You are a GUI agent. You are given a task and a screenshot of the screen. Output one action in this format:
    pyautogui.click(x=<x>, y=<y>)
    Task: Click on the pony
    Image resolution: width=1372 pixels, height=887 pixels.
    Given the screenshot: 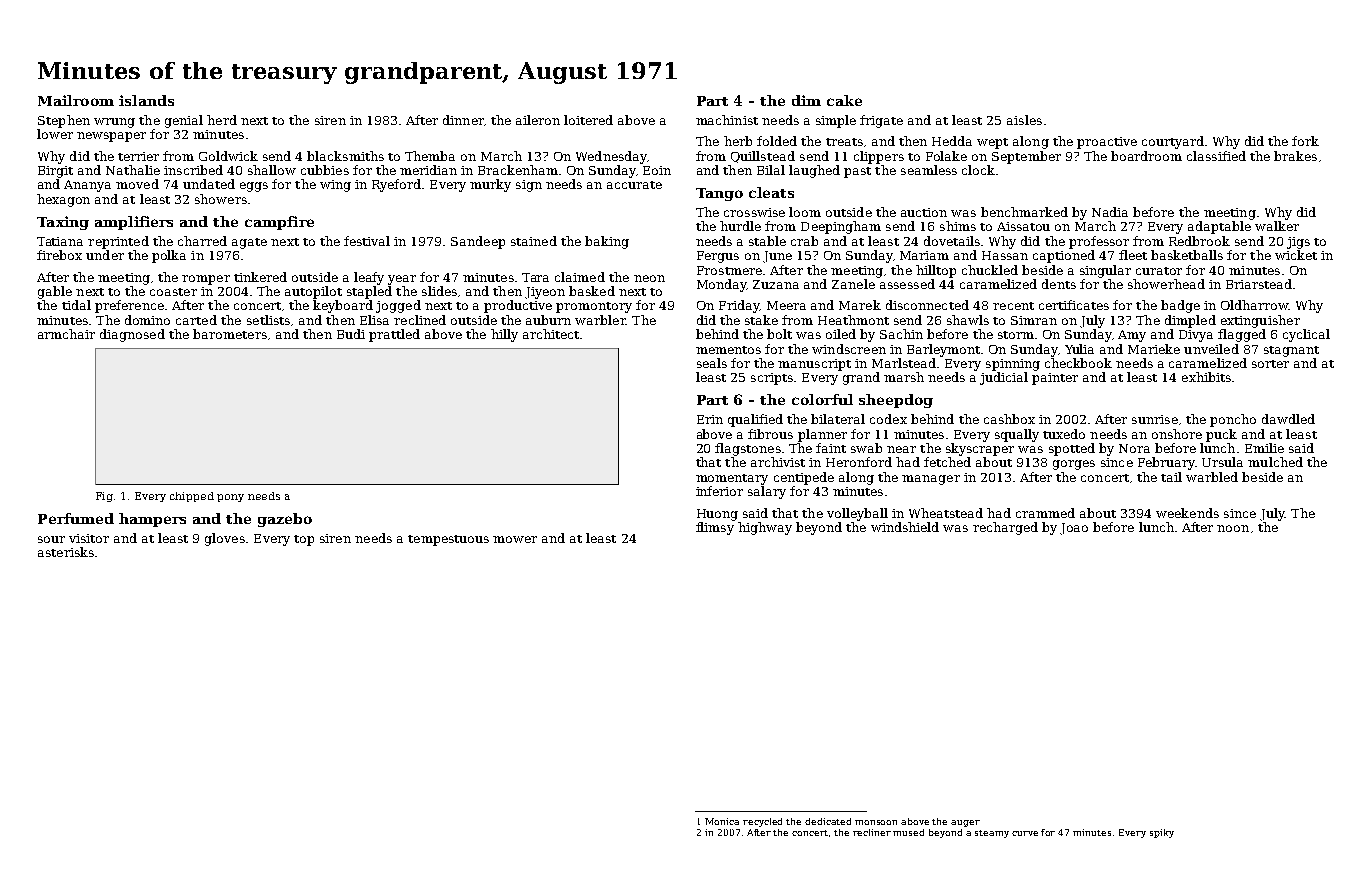 What is the action you would take?
    pyautogui.click(x=230, y=498)
